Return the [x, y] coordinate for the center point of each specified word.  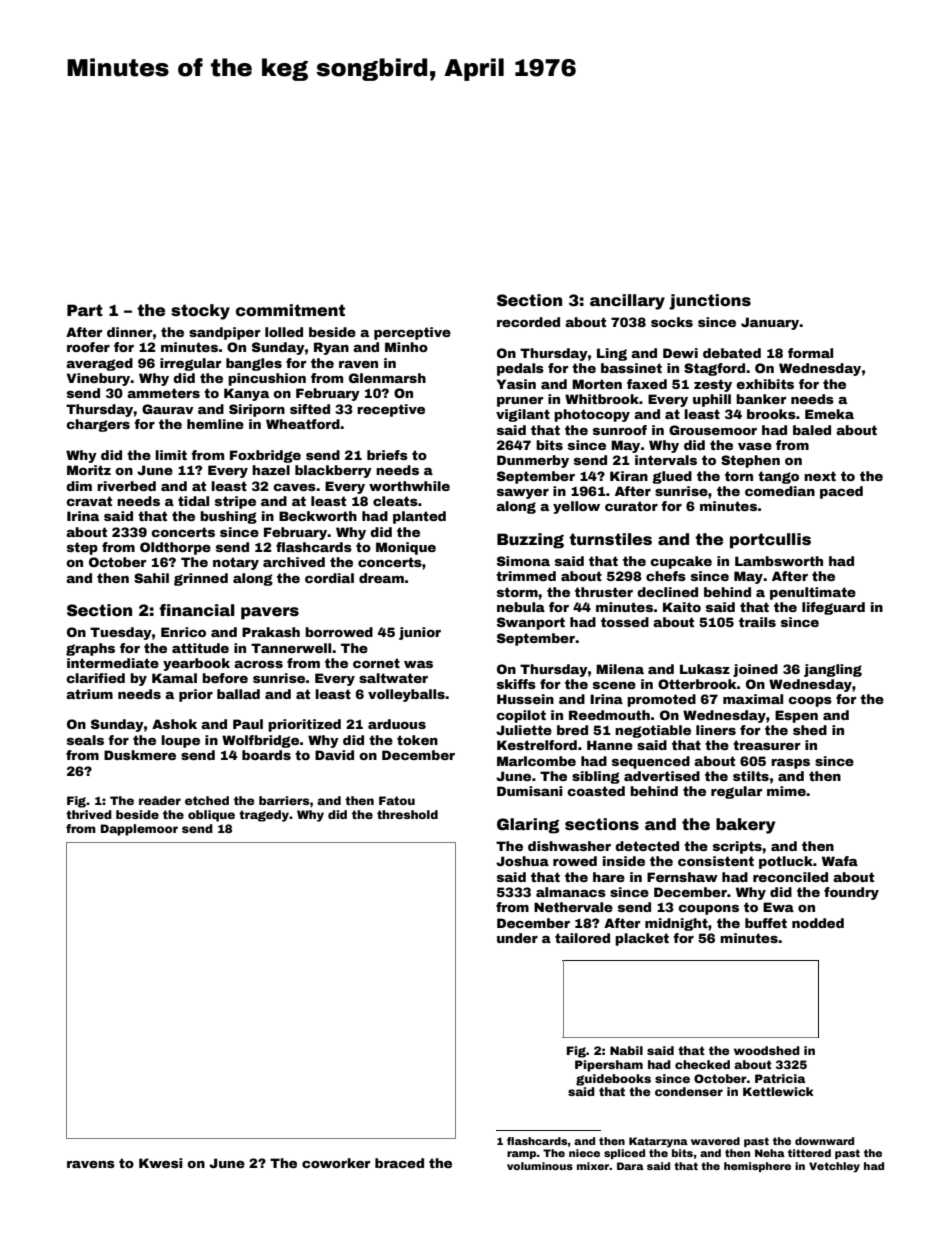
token [417, 740]
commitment [290, 310]
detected [647, 846]
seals [85, 740]
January [770, 323]
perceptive [412, 333]
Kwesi [161, 1163]
